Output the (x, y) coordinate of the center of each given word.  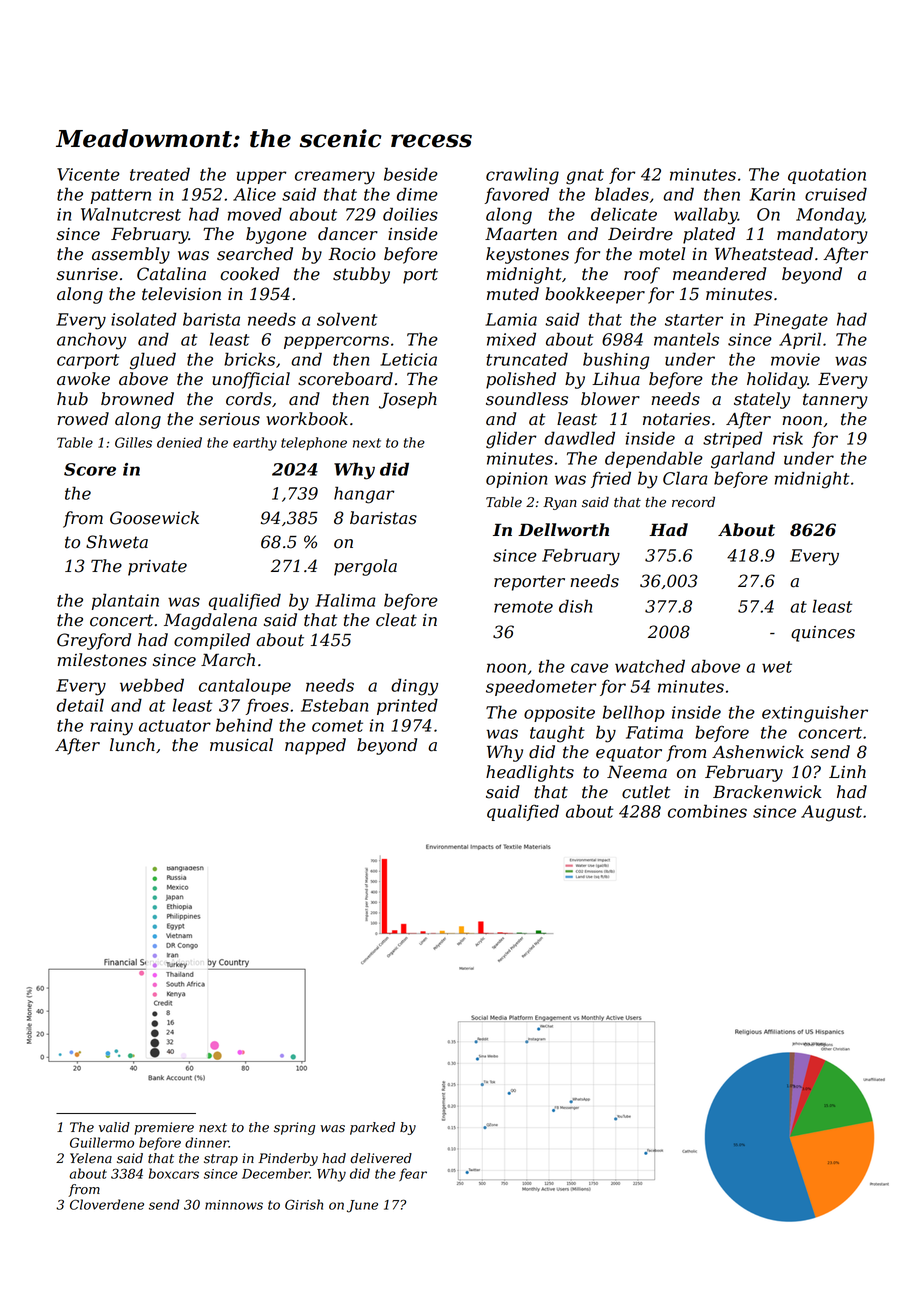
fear (413, 1174)
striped (732, 439)
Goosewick (154, 518)
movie (795, 359)
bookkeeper (595, 295)
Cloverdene (107, 1204)
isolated (143, 319)
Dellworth (563, 530)
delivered (381, 1158)
